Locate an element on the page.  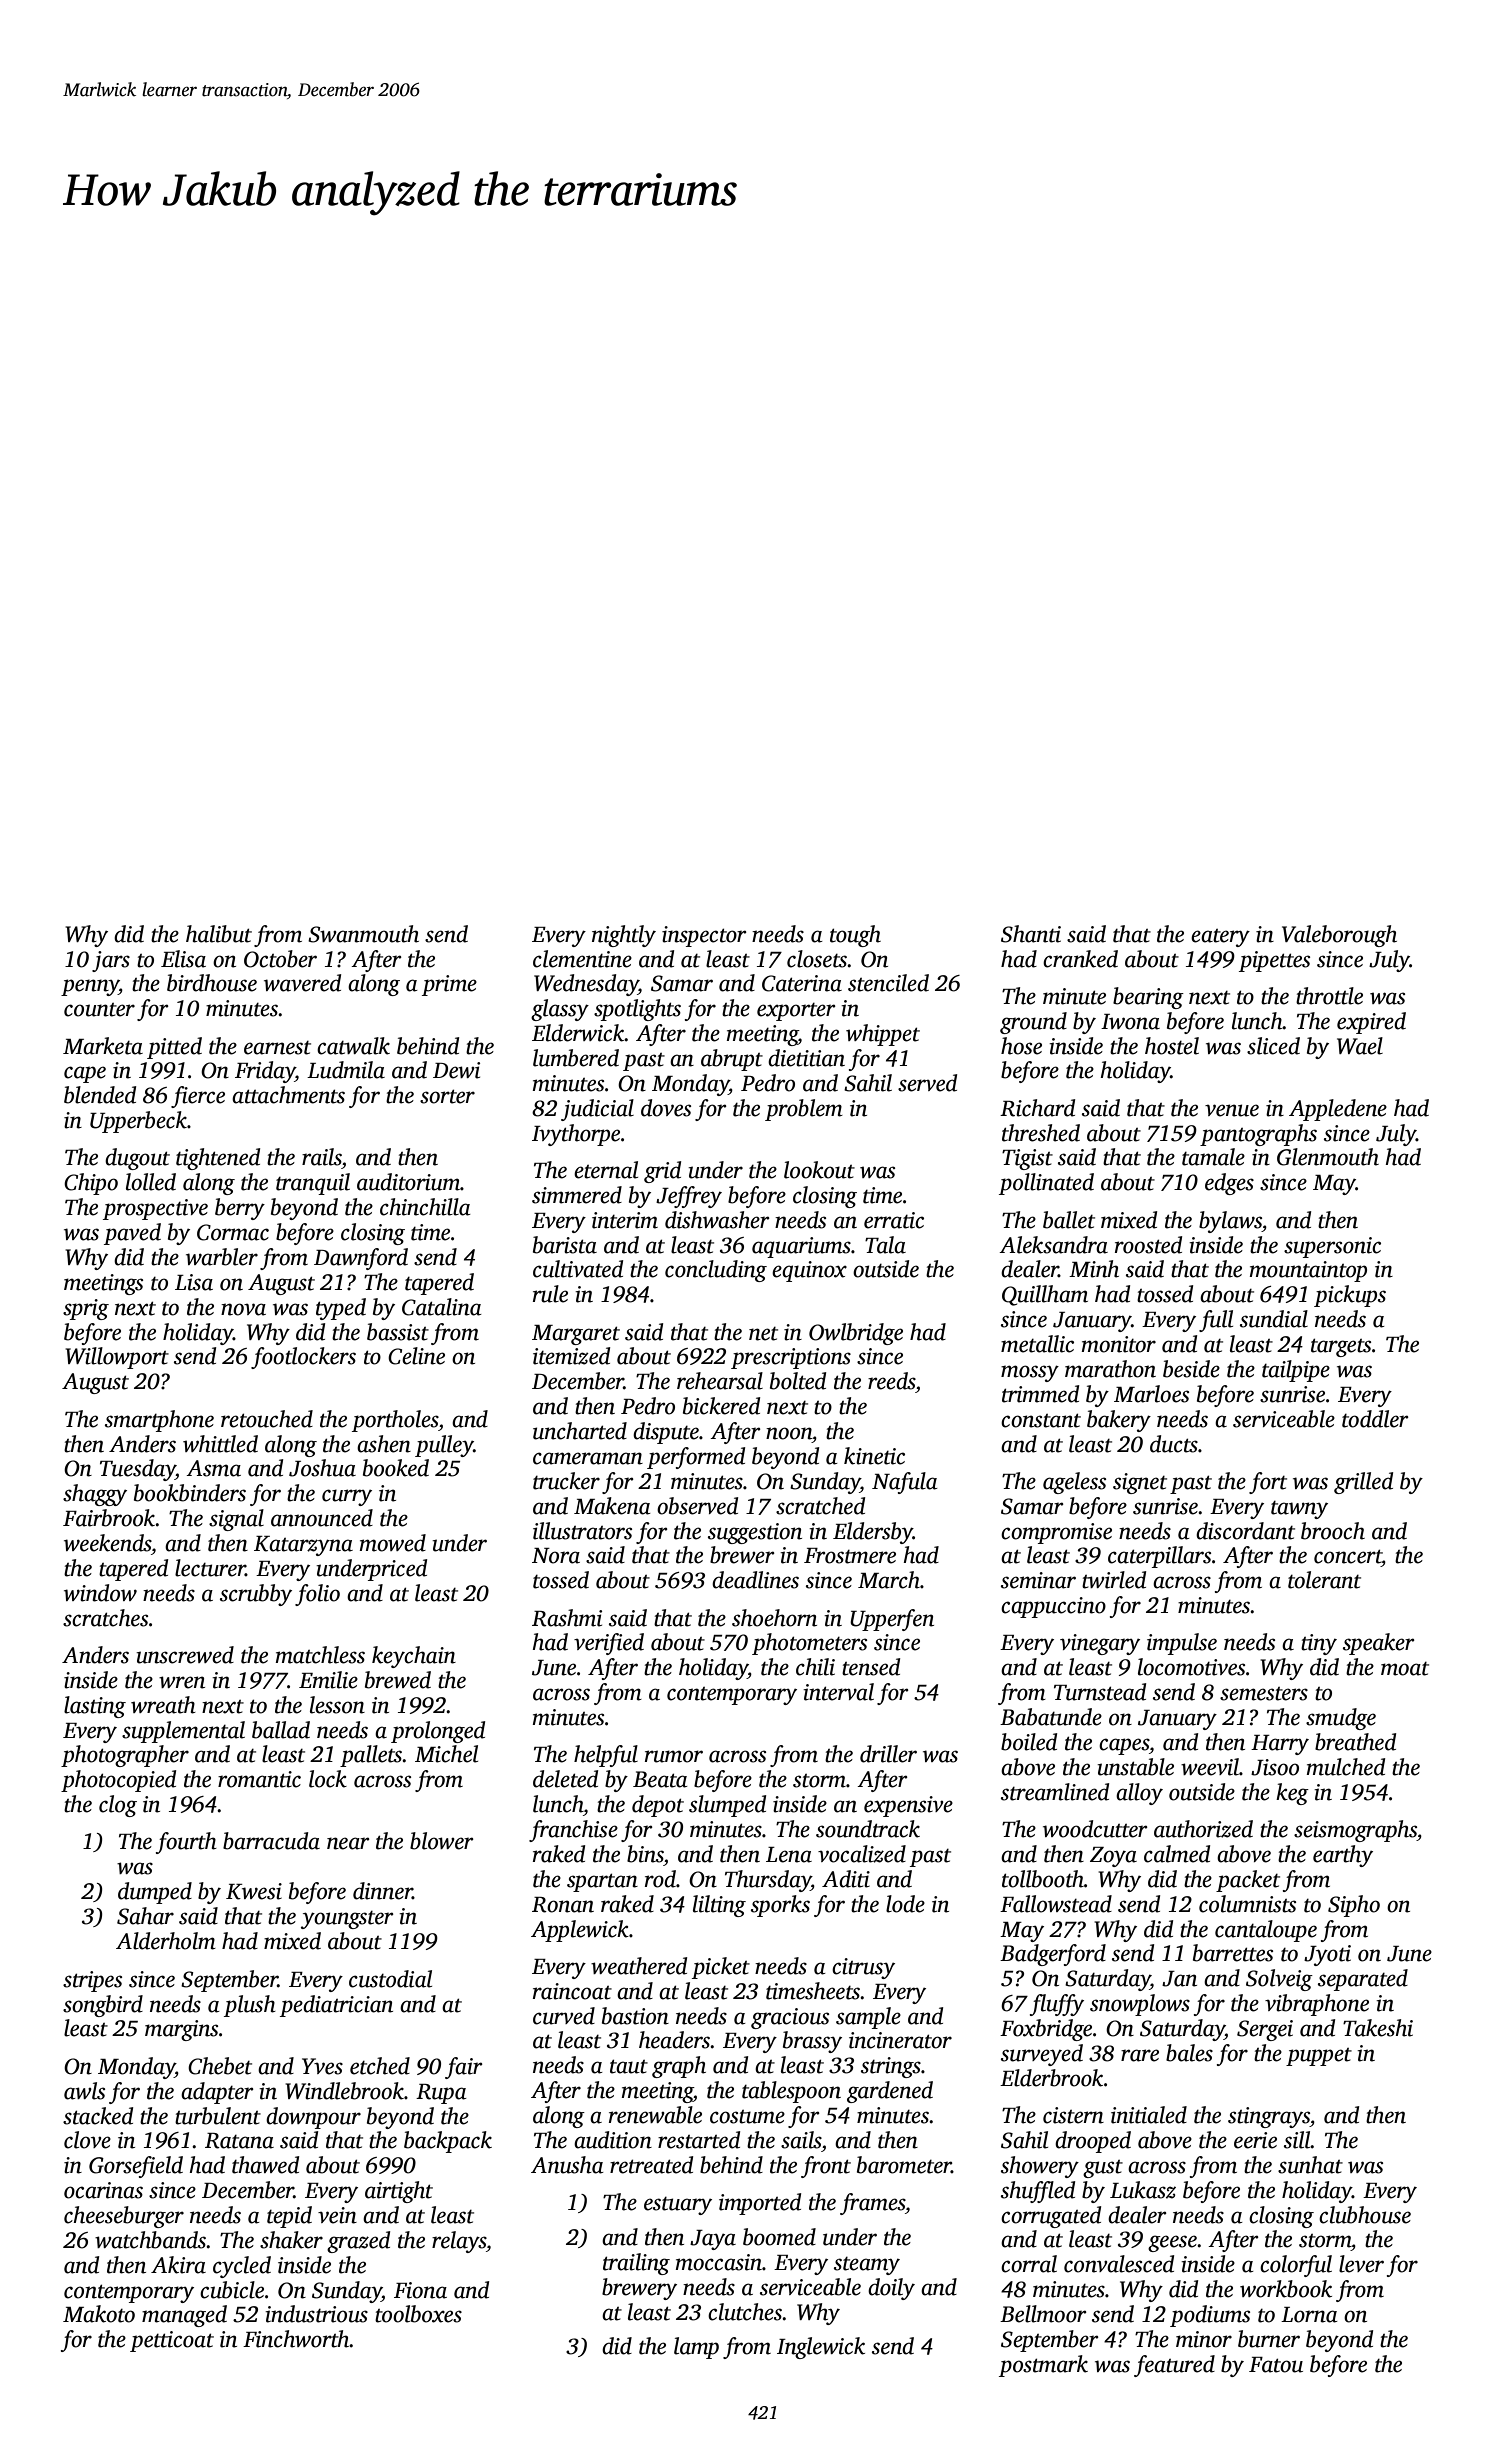
helpful is located at coordinates (606, 1756).
